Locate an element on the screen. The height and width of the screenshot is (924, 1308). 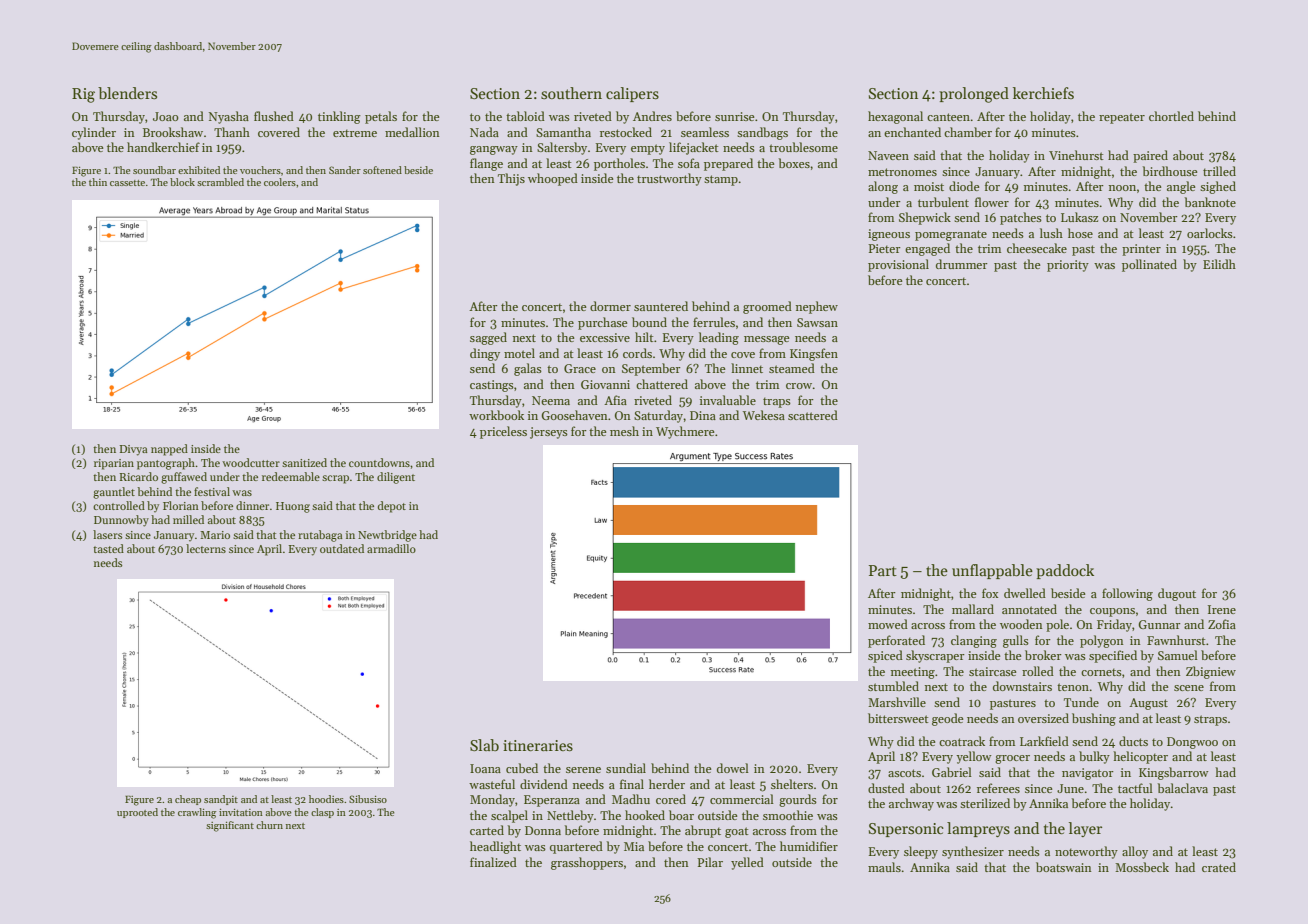
Wychmere is located at coordinates (685, 432).
